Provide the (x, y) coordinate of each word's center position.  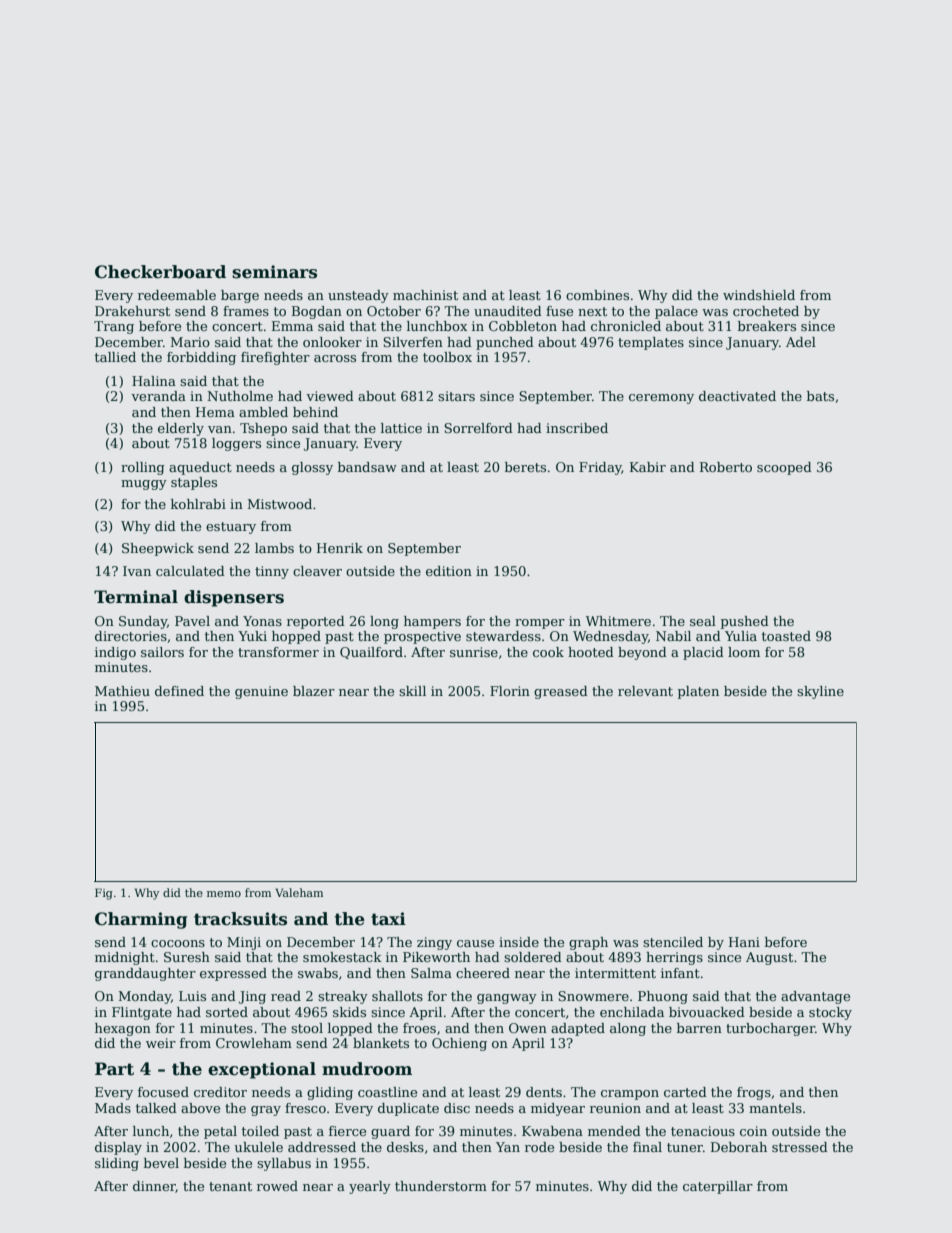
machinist (425, 295)
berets (525, 467)
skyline (820, 692)
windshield (759, 295)
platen (698, 692)
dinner (154, 1187)
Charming (141, 920)
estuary (231, 528)
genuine (261, 692)
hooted (591, 652)
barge (240, 296)
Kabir (648, 467)
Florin (510, 691)
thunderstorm (441, 1186)
